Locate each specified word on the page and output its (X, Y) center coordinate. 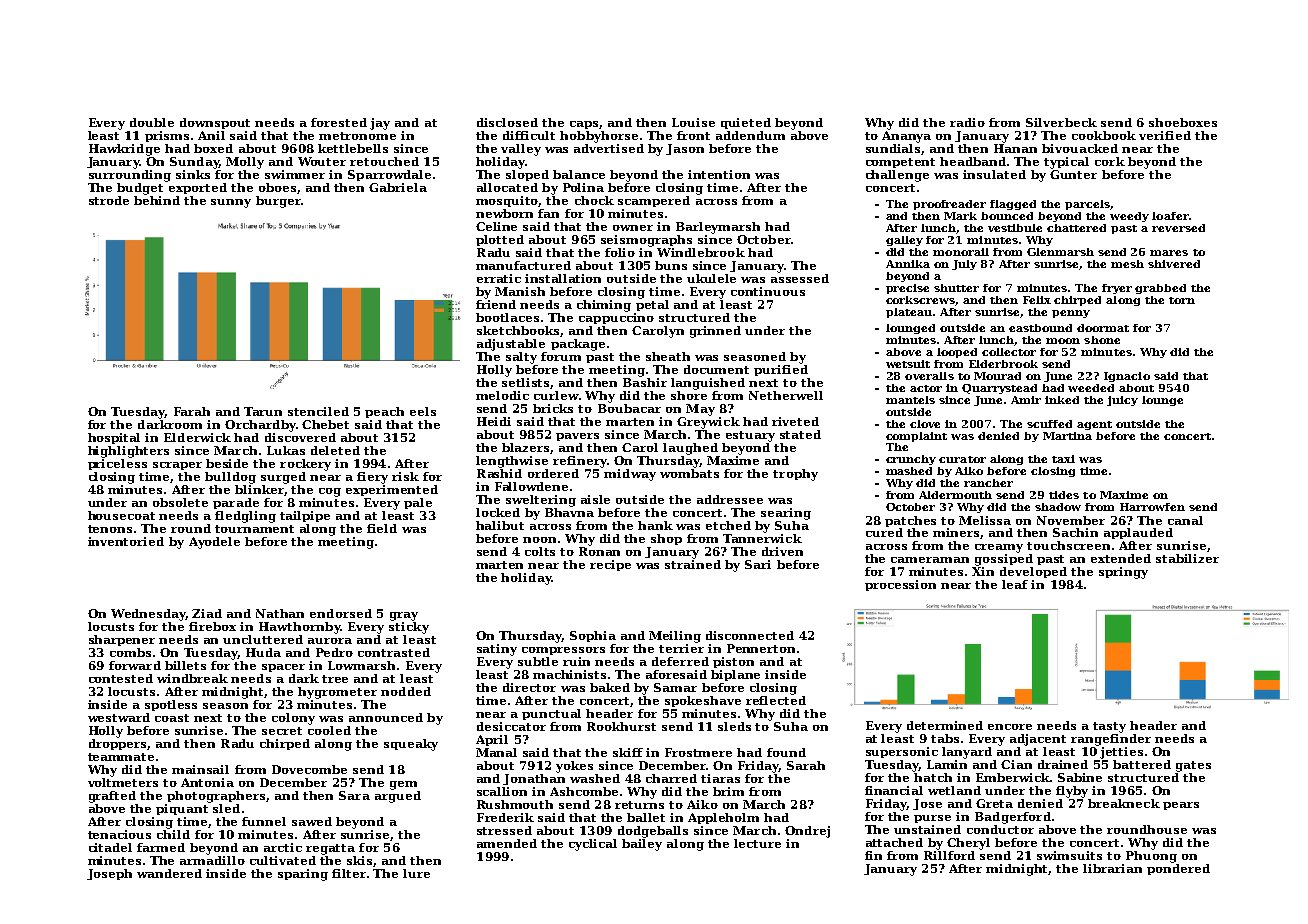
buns (671, 265)
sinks (193, 174)
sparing (303, 875)
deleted (335, 450)
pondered (1178, 869)
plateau (909, 313)
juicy (1122, 401)
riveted (795, 421)
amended (507, 843)
